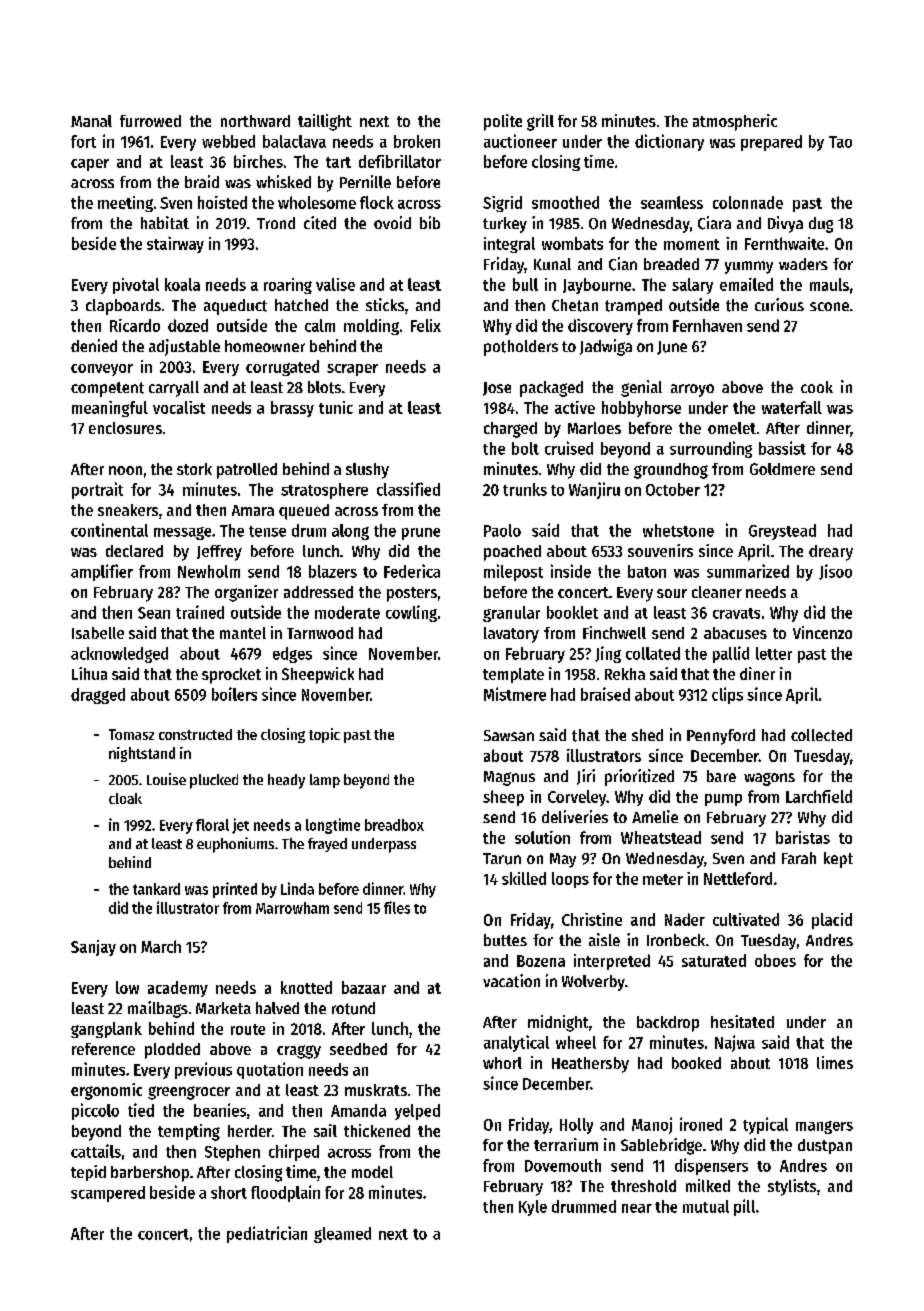 The height and width of the screenshot is (1311, 924). I want to click on Tao, so click(840, 142).
